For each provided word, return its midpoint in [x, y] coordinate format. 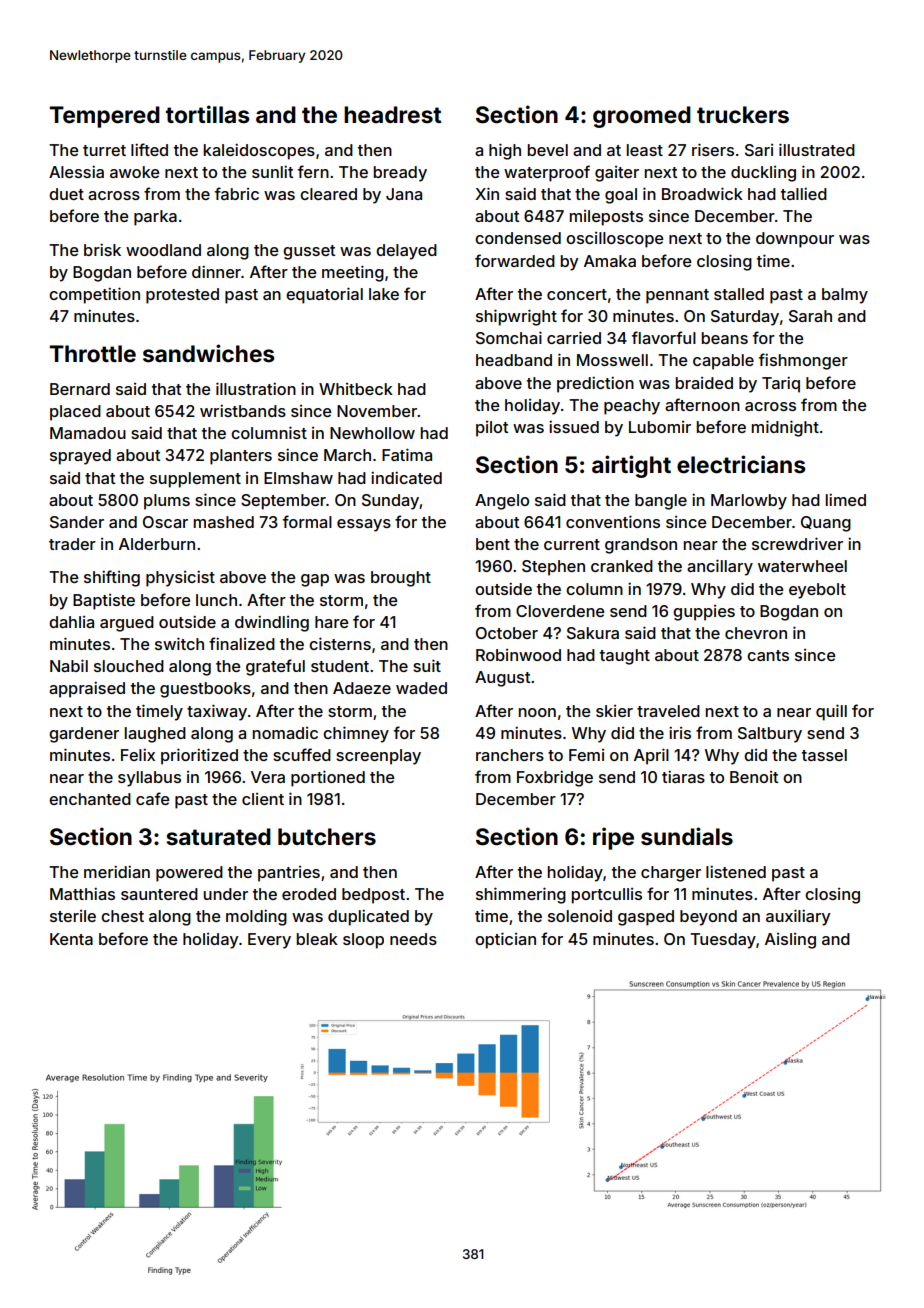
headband [514, 360]
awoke [134, 172]
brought [401, 579]
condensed [518, 238]
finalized [242, 643]
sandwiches [208, 353]
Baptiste [104, 602]
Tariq [781, 384]
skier [614, 711]
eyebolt [817, 591]
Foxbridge [555, 778]
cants [768, 655]
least [644, 150]
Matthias [82, 893]
